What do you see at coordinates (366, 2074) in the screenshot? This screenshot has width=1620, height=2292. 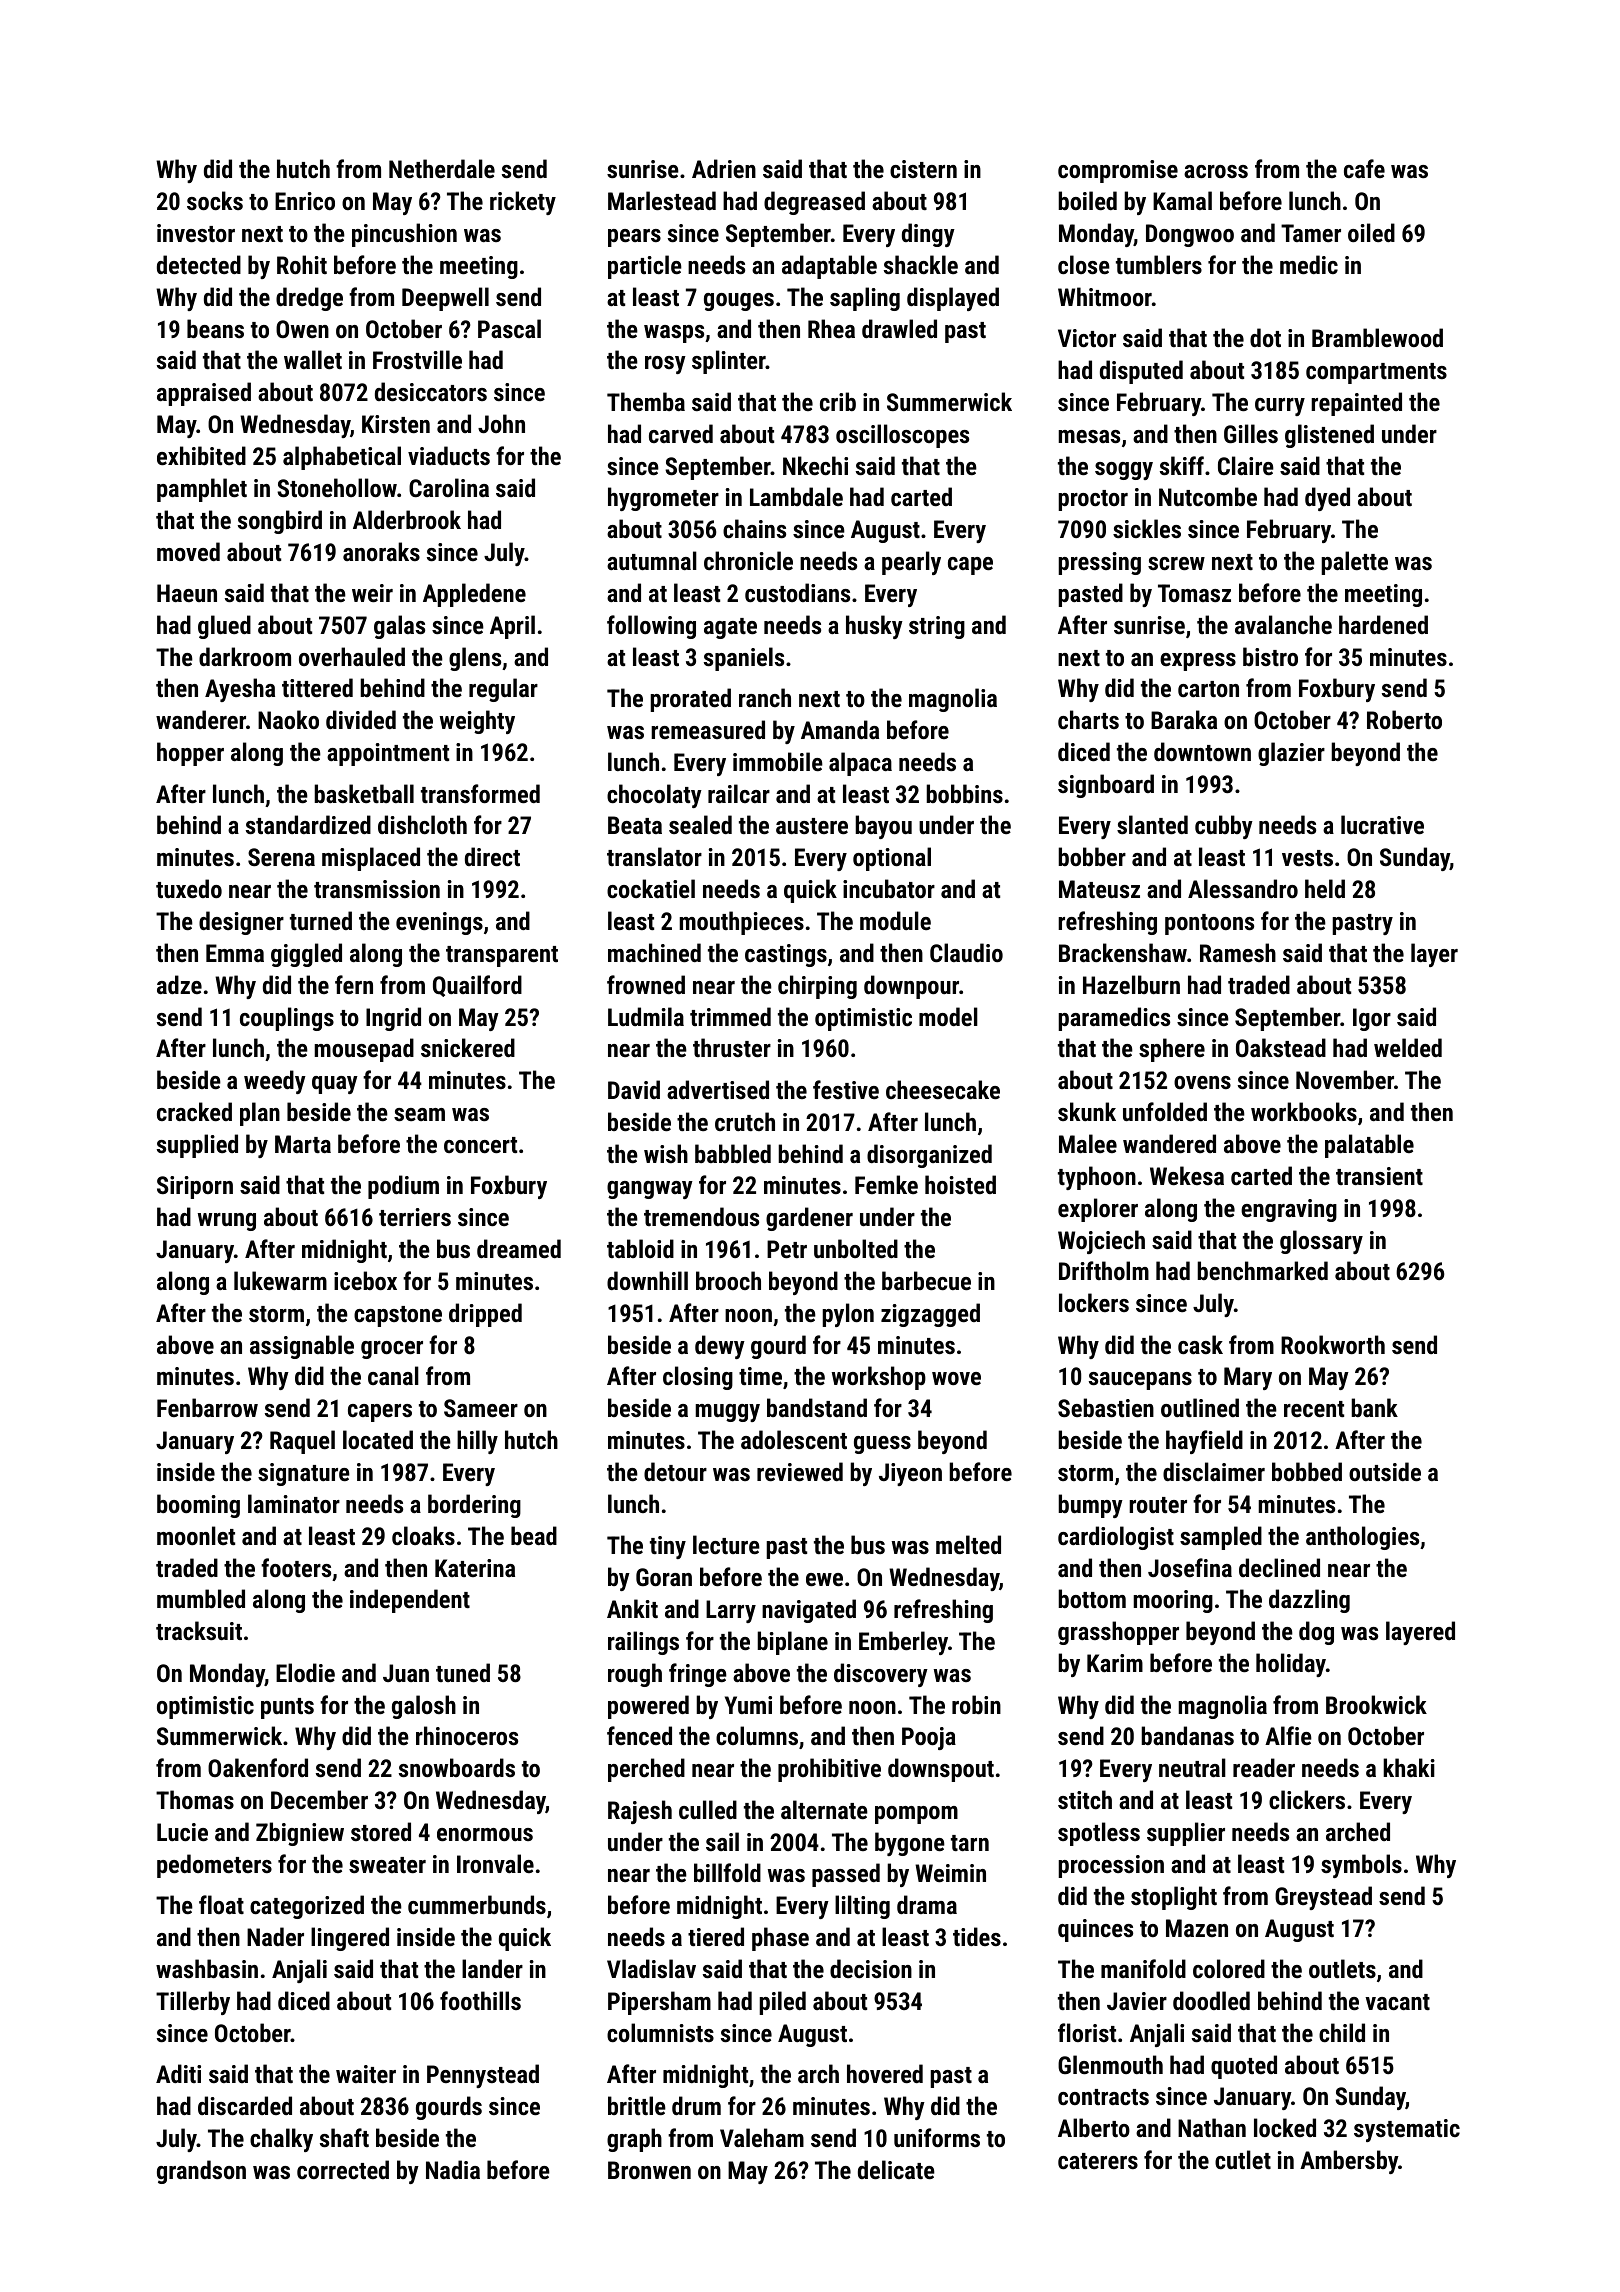 I see `waiter` at bounding box center [366, 2074].
